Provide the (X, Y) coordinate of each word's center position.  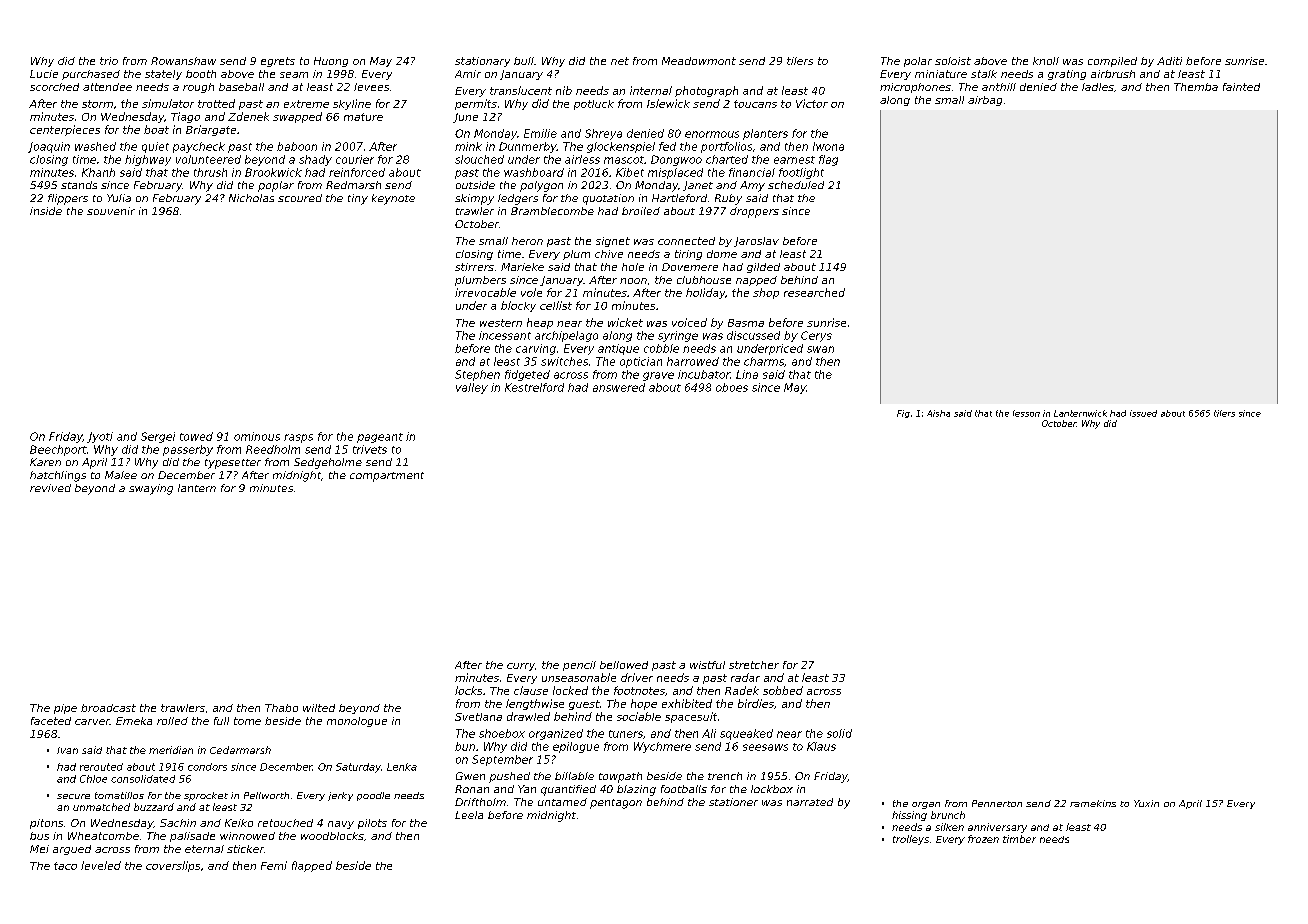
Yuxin (1146, 803)
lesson (1026, 413)
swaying (151, 489)
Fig (903, 414)
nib (564, 90)
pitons (46, 824)
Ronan (472, 789)
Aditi (1169, 61)
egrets (278, 62)
